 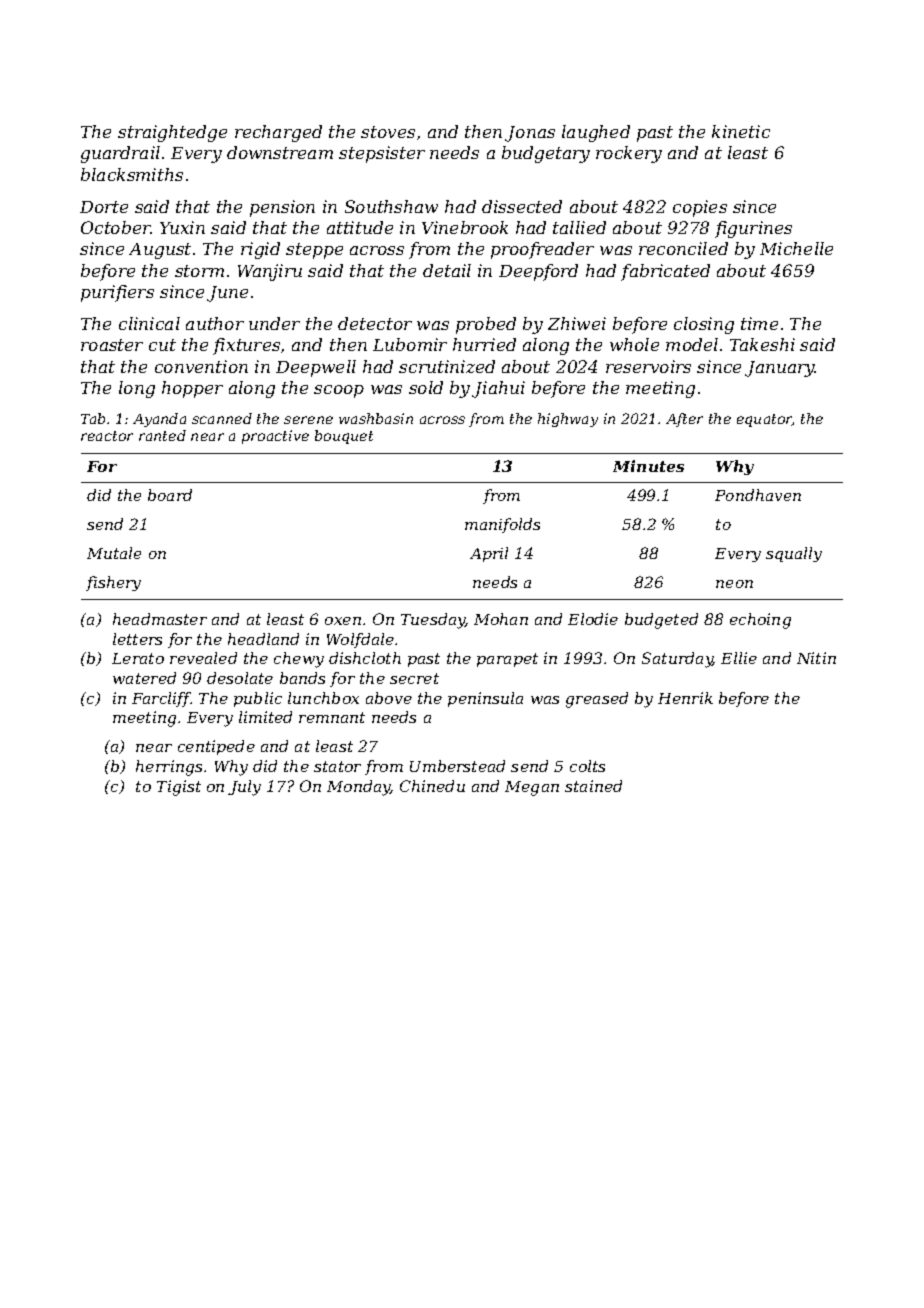 What do you see at coordinates (796, 248) in the screenshot?
I see `Michelle` at bounding box center [796, 248].
